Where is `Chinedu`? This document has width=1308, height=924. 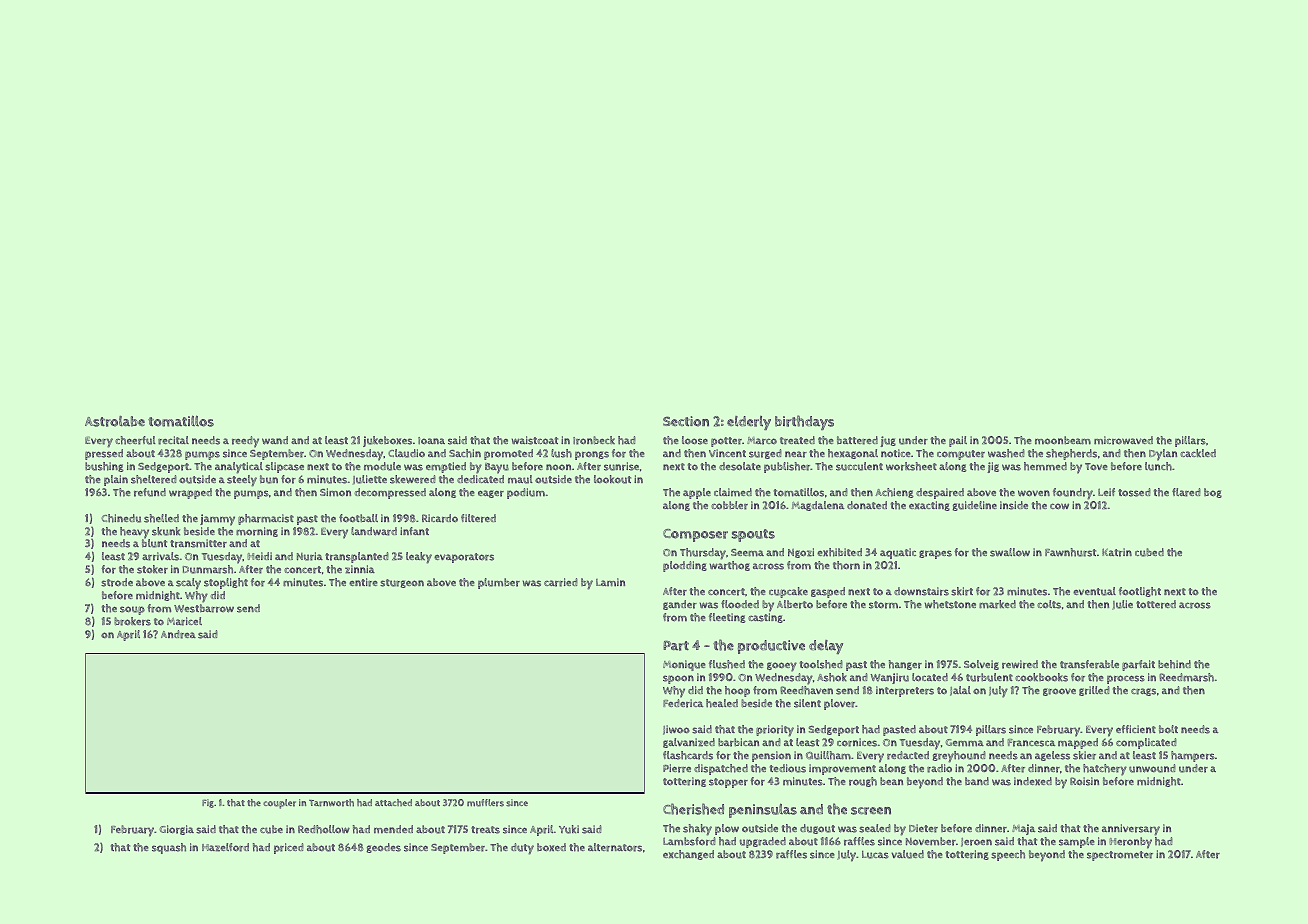 Chinedu is located at coordinates (121, 518).
